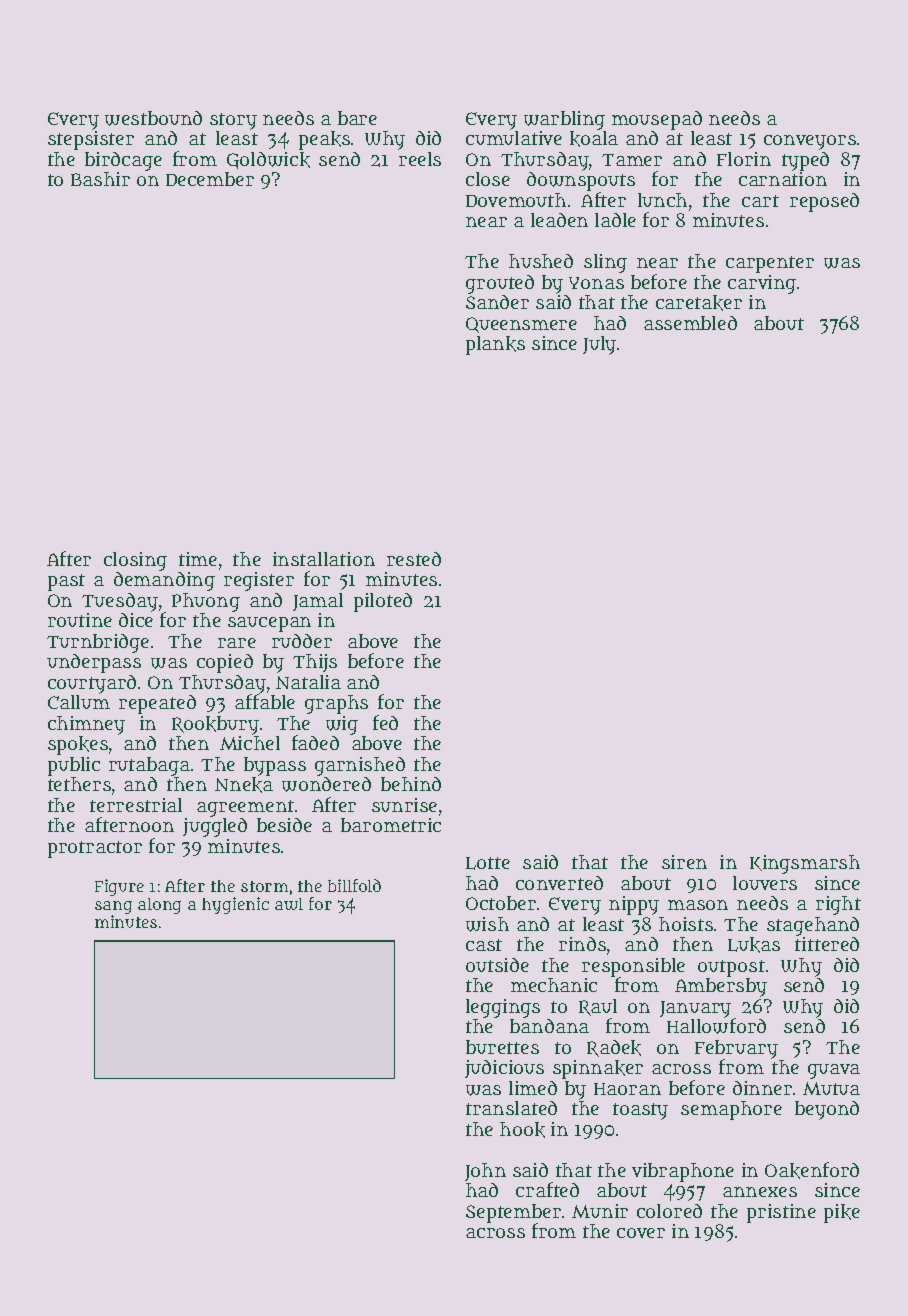 The height and width of the document is (1316, 908). Describe the element at coordinates (513, 1214) in the document. I see `September` at that location.
